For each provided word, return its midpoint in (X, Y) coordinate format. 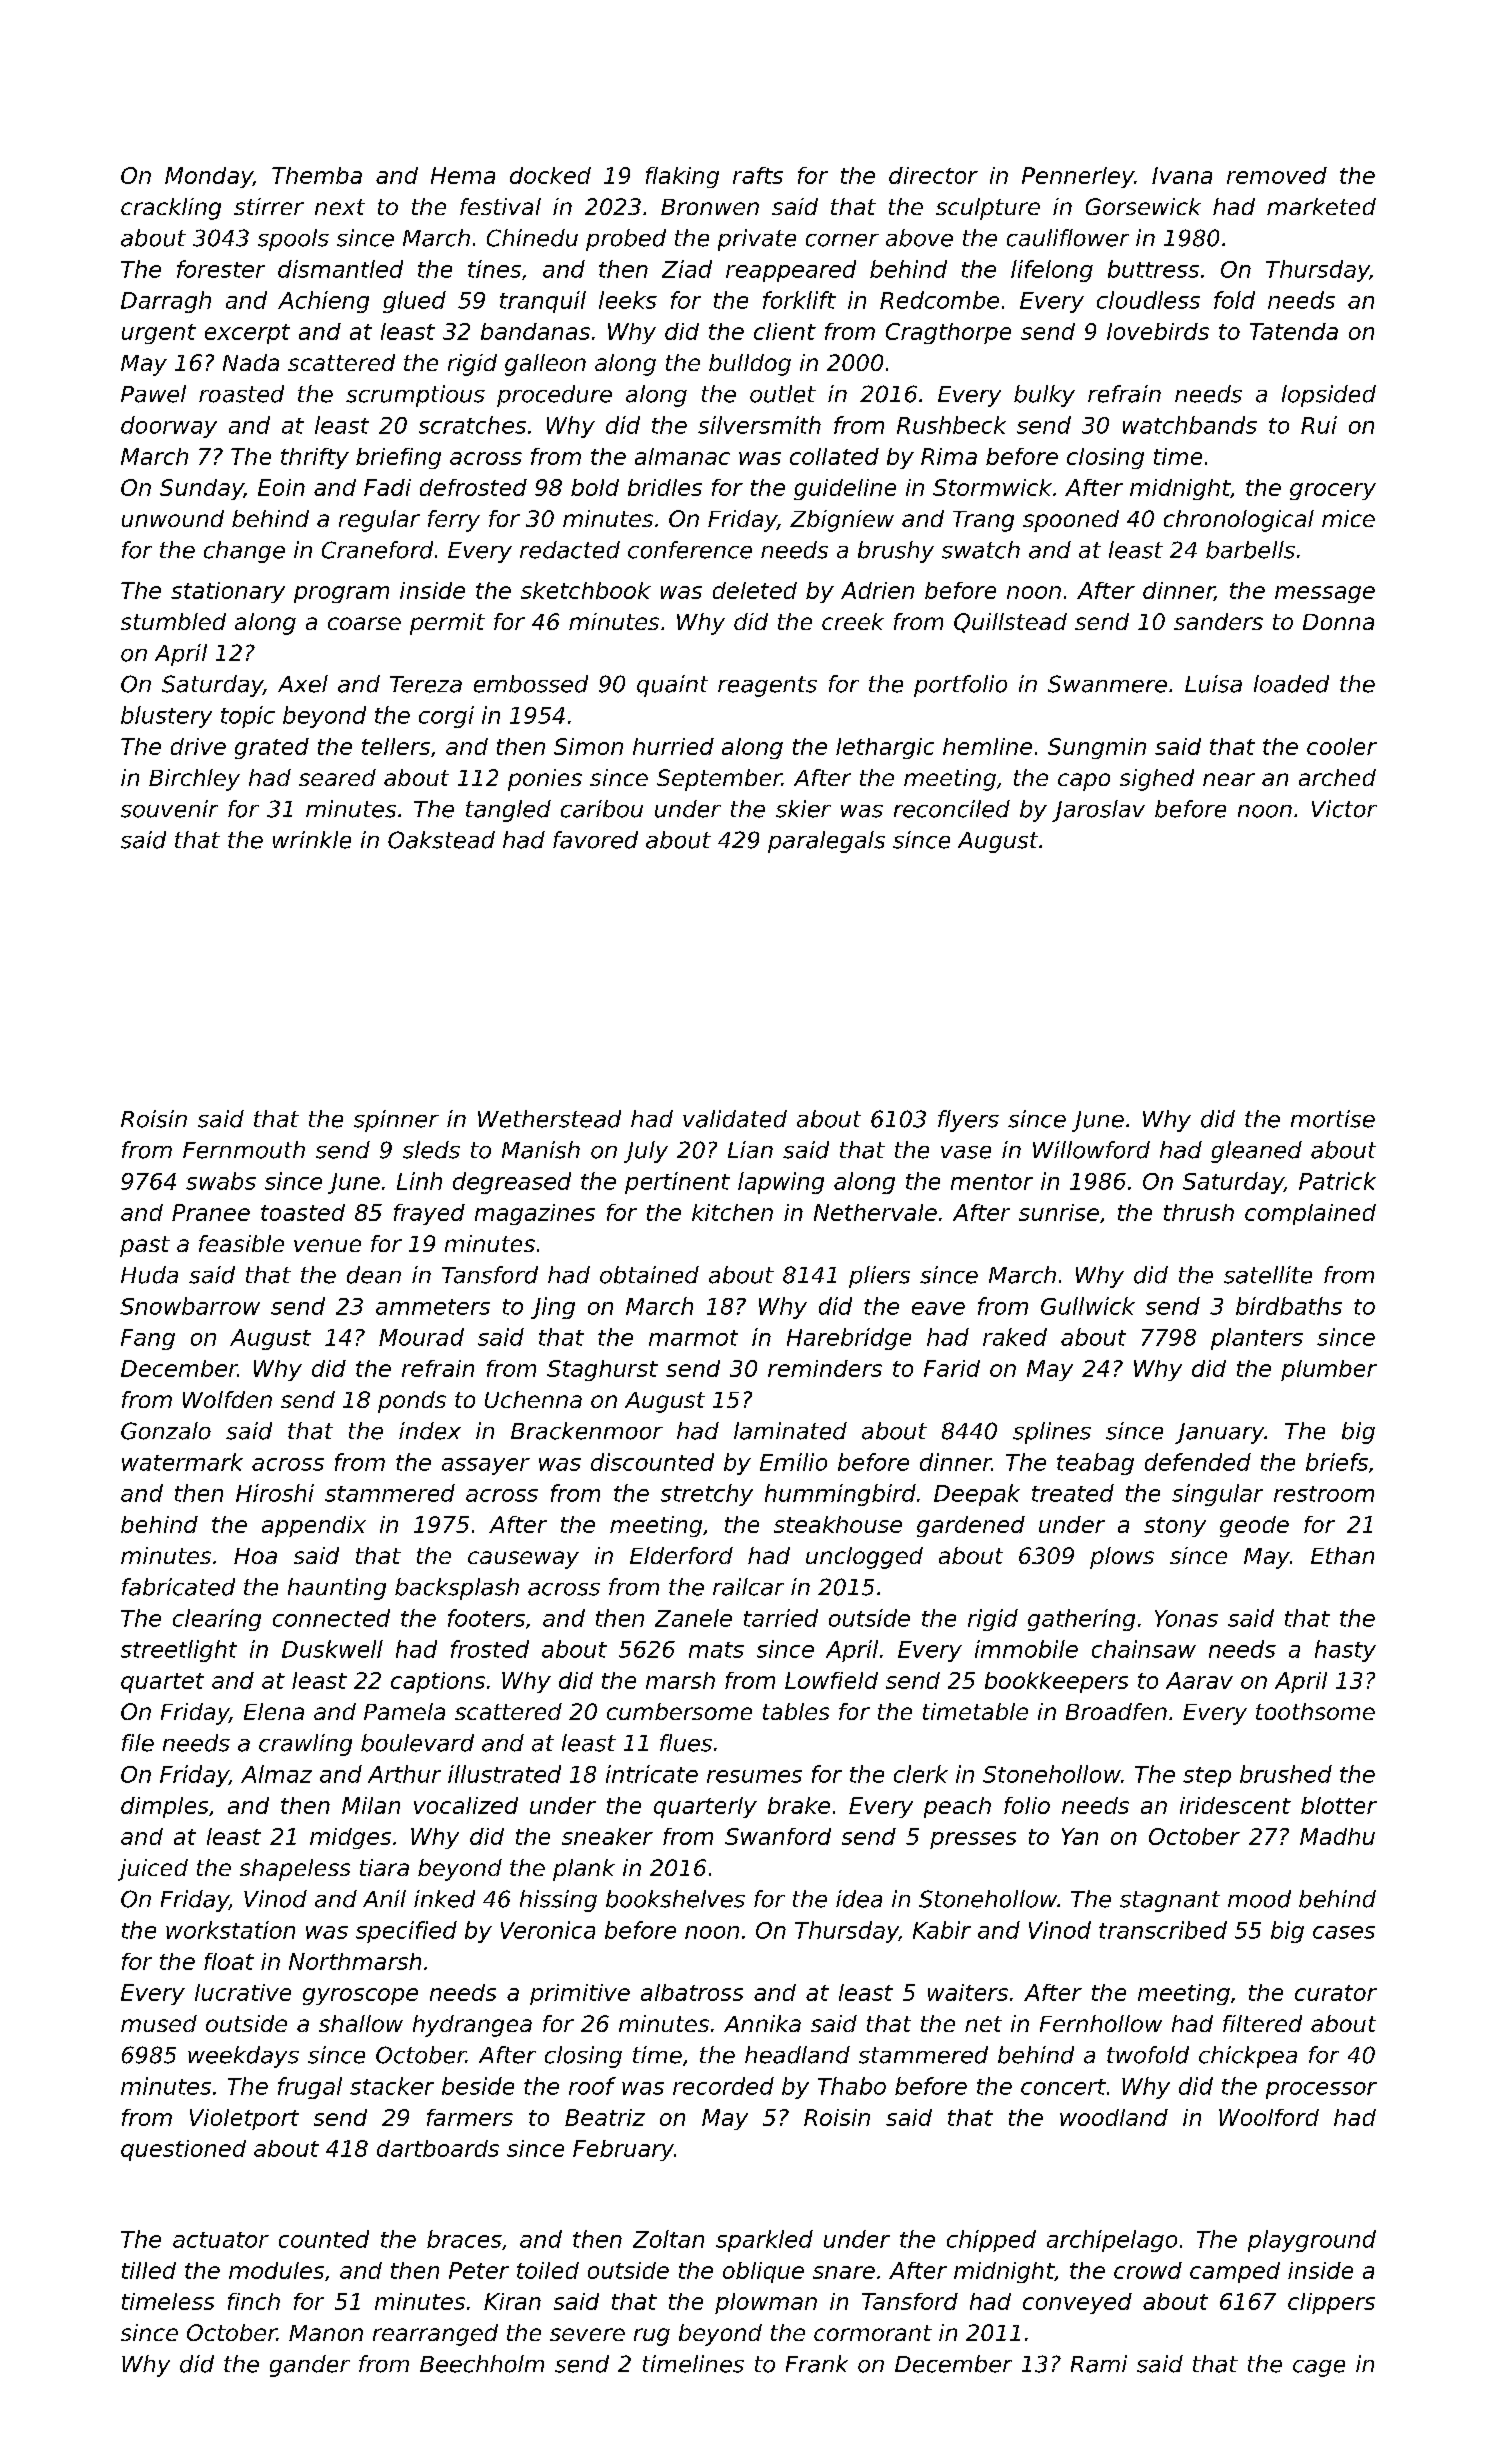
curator (1336, 1993)
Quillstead (1010, 623)
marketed (1321, 206)
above (919, 238)
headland (797, 2055)
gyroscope (360, 1996)
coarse (364, 623)
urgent (159, 334)
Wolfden (227, 1399)
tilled (149, 2270)
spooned (1071, 521)
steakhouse (838, 1524)
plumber (1329, 1370)
